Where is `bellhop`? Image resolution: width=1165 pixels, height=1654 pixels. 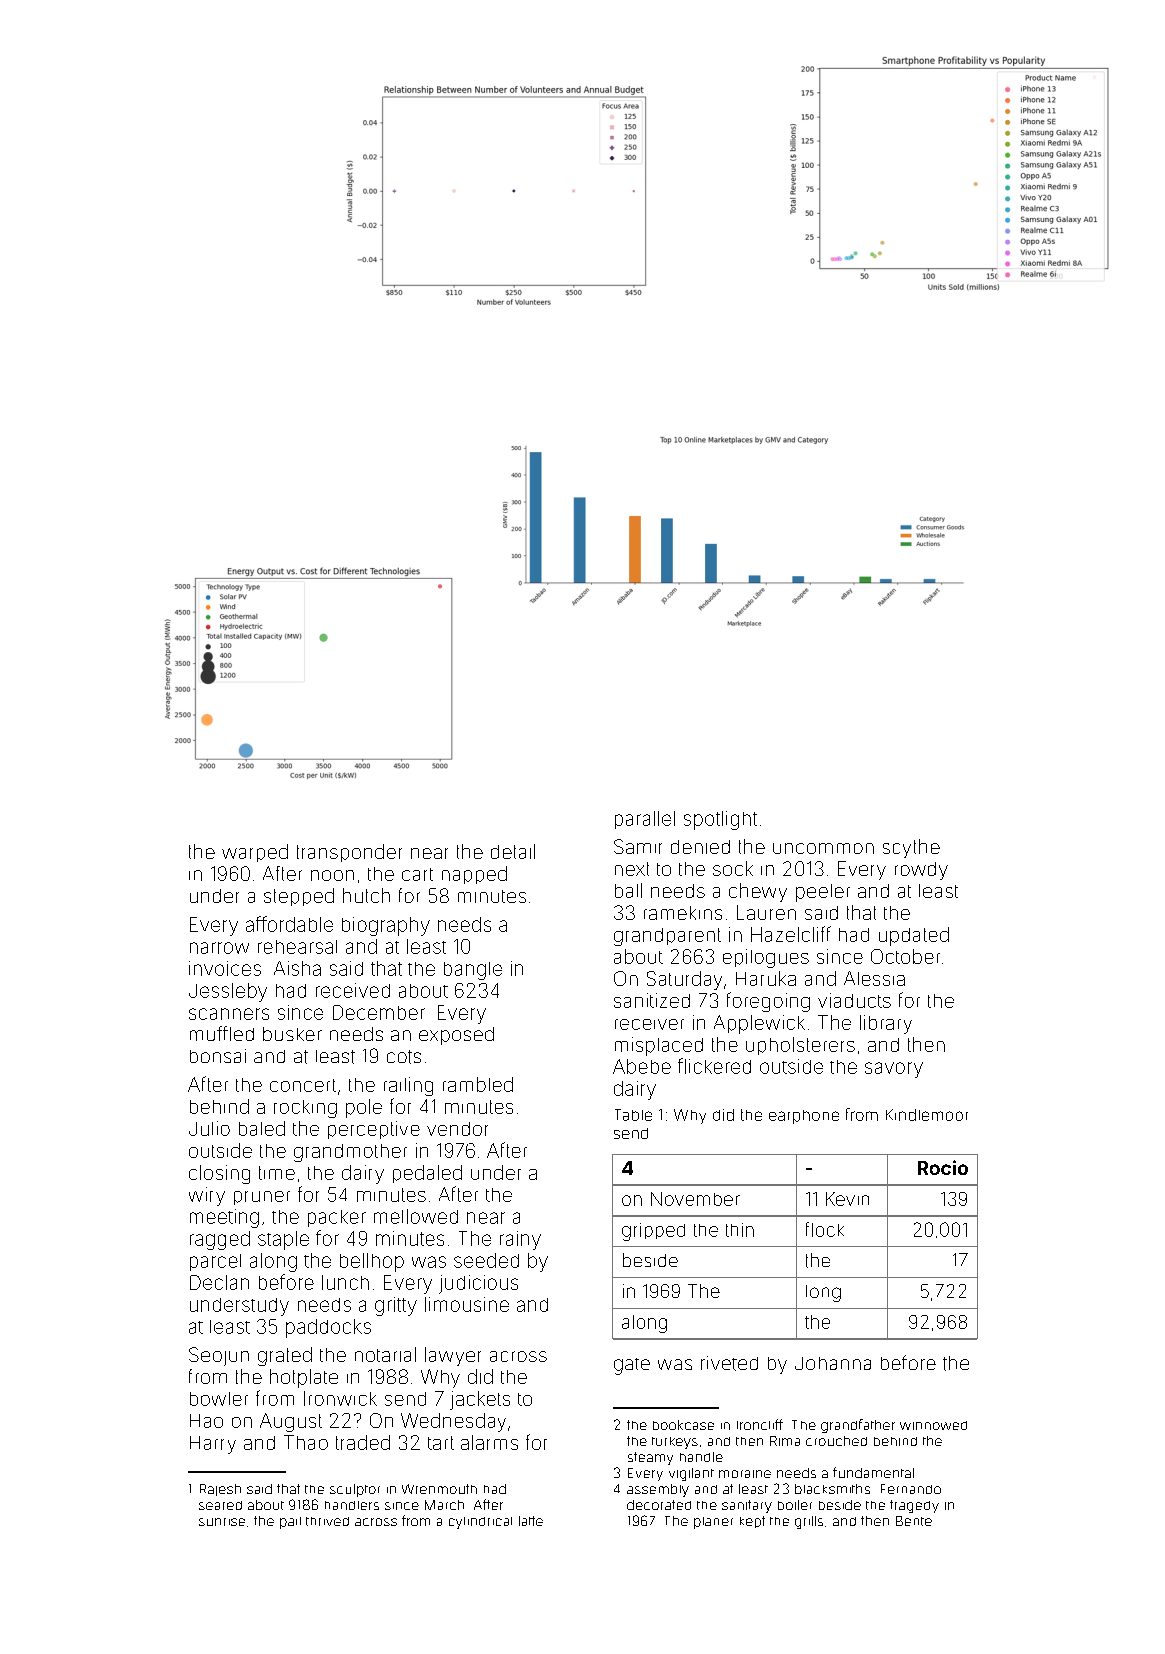
bellhop is located at coordinates (372, 1262).
